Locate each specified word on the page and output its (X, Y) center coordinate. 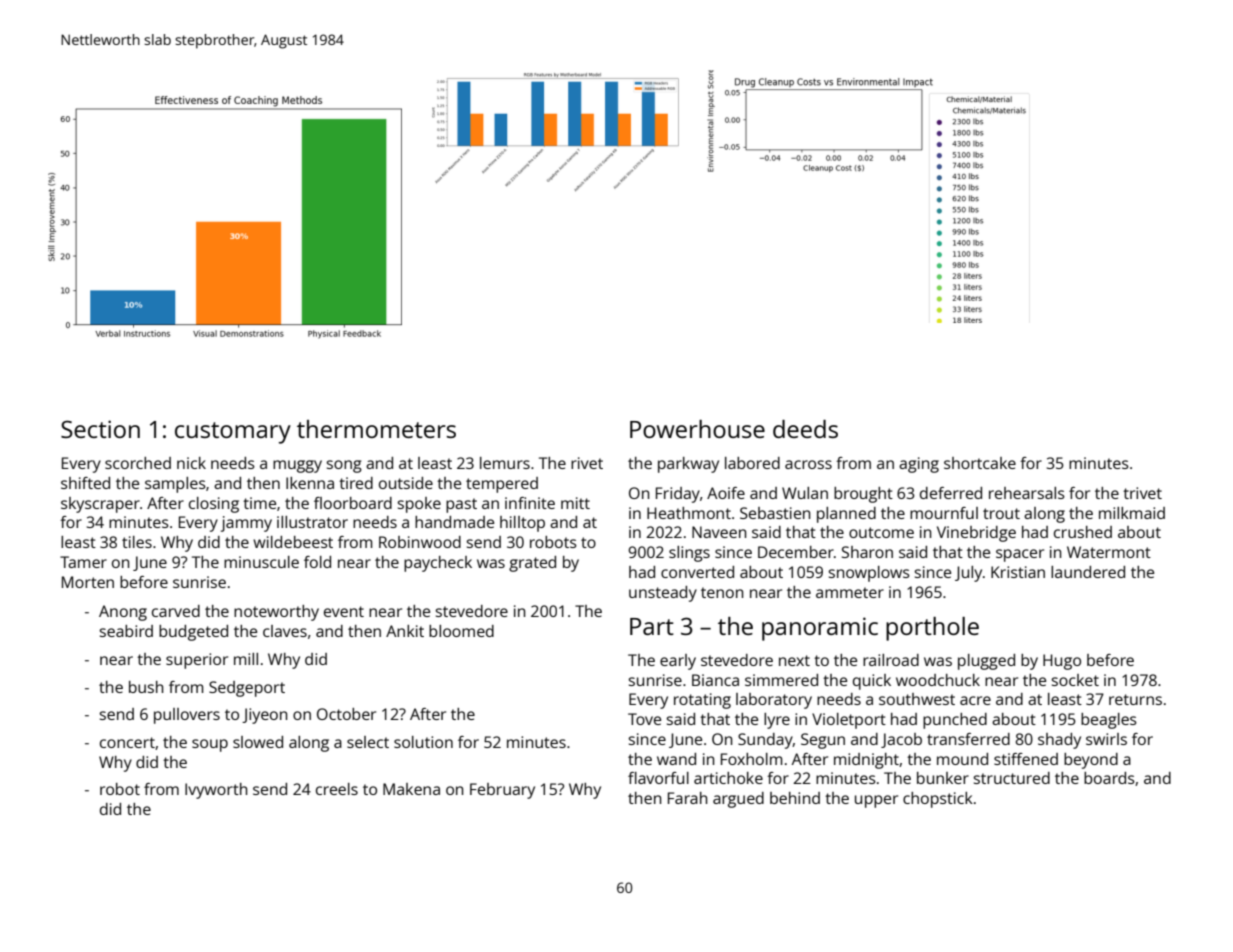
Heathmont (689, 513)
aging (919, 465)
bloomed (461, 631)
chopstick (938, 800)
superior (197, 661)
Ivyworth (216, 791)
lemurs (505, 463)
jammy (246, 524)
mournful (944, 513)
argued (738, 800)
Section (100, 429)
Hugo (1062, 662)
